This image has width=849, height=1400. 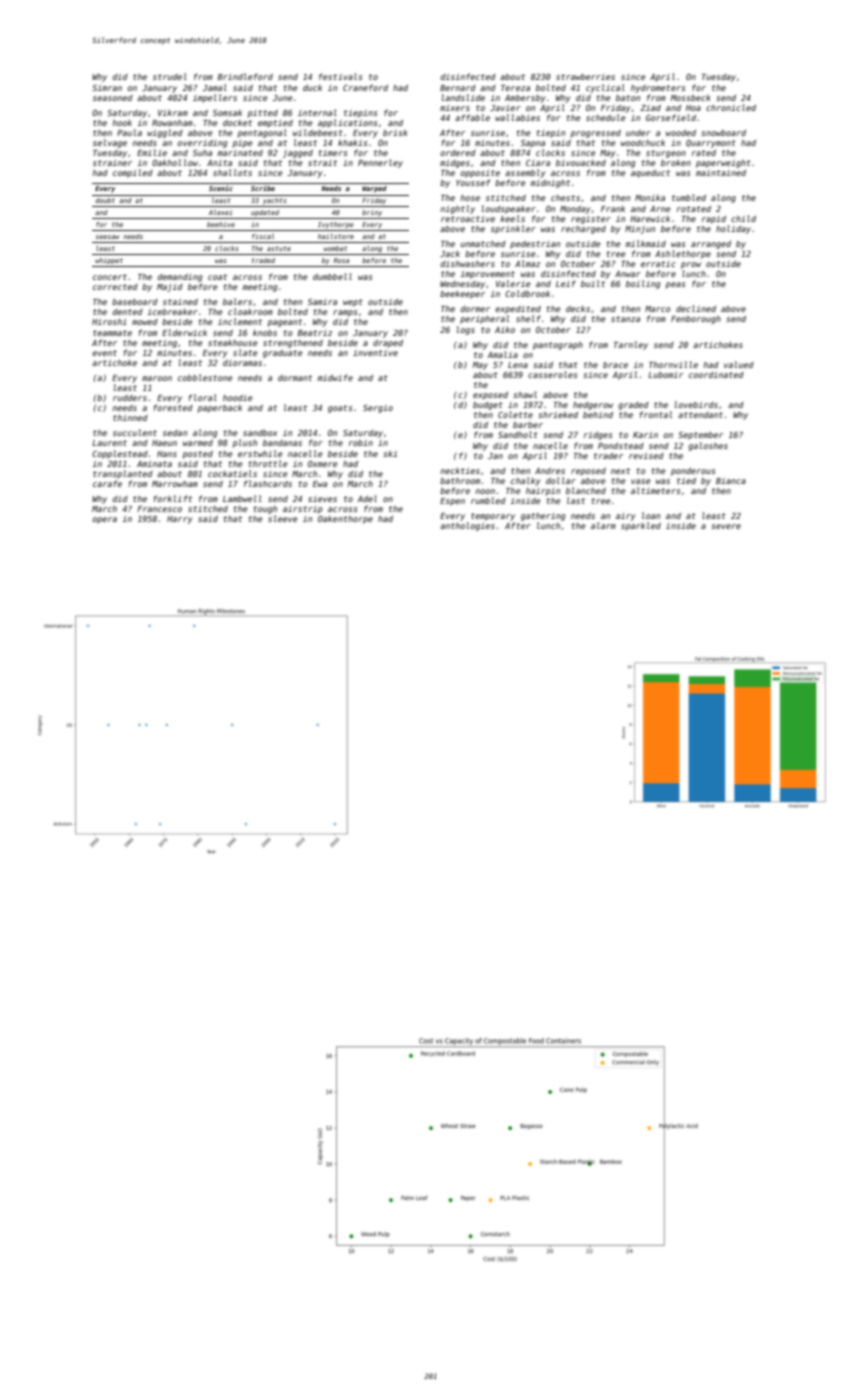 I want to click on Brindleford, so click(x=245, y=76).
